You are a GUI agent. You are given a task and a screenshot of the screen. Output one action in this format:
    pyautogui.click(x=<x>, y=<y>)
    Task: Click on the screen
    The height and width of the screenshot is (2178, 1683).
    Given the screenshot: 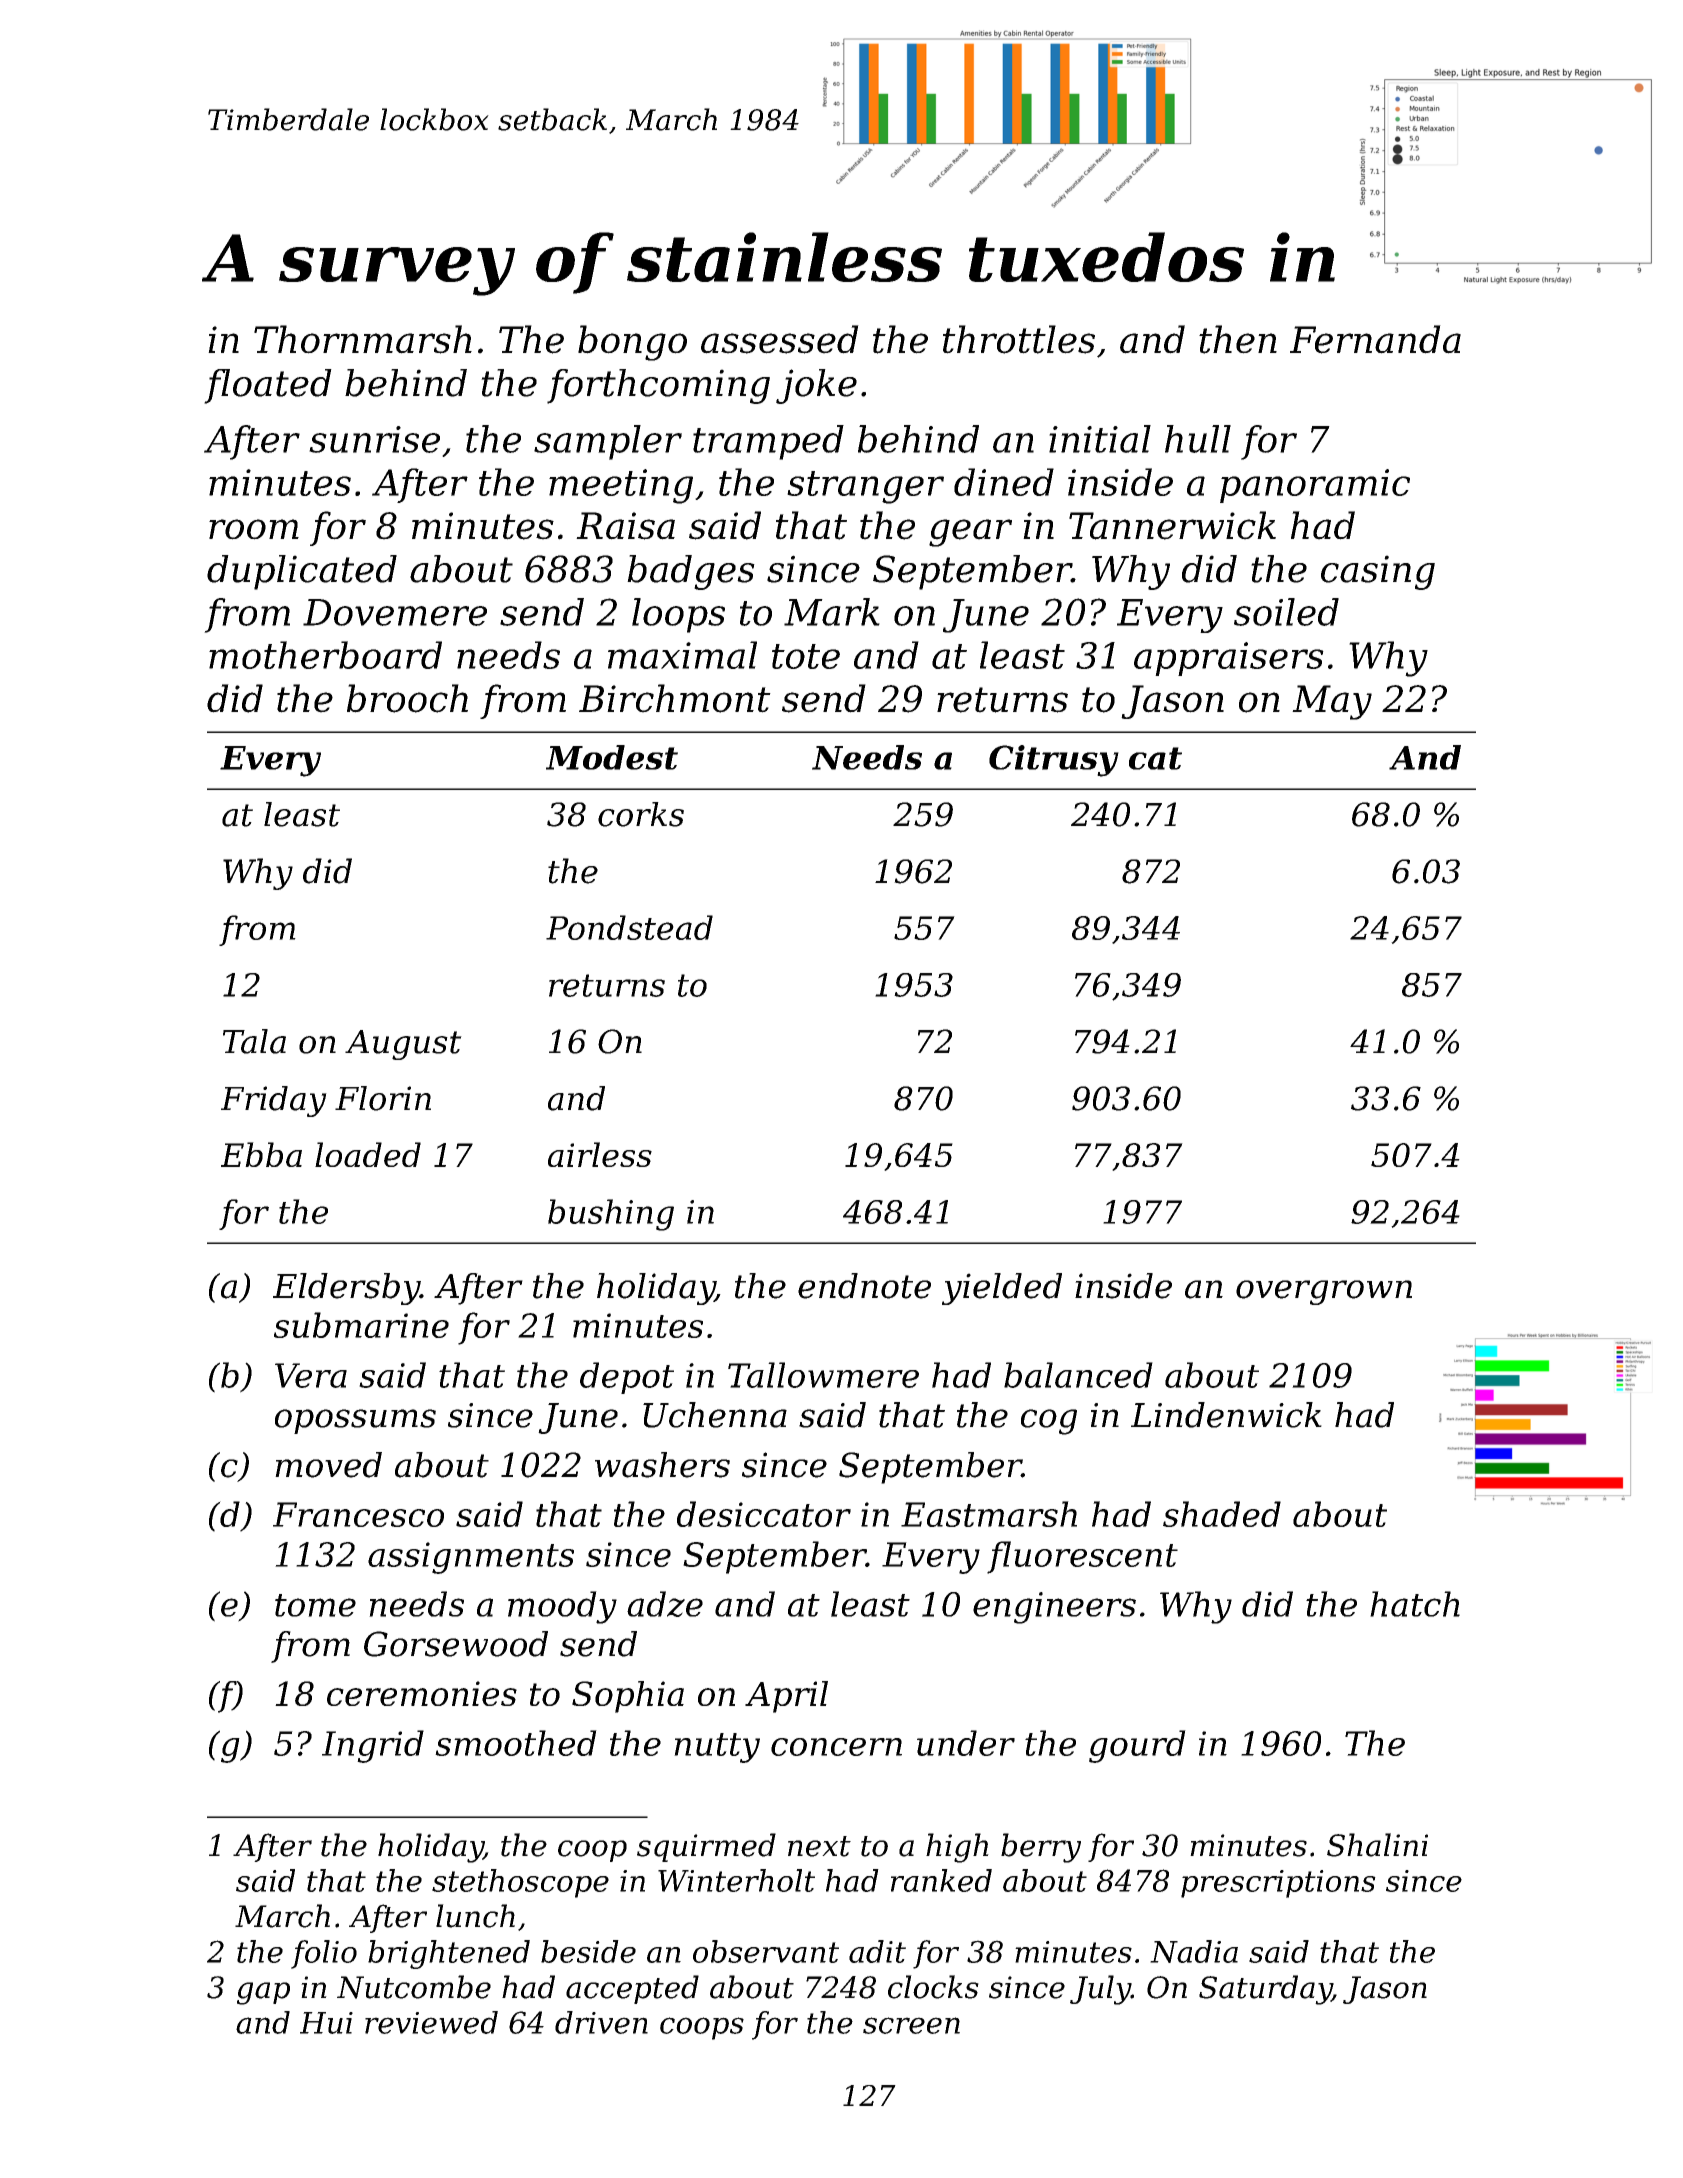 What is the action you would take?
    pyautogui.click(x=911, y=2025)
